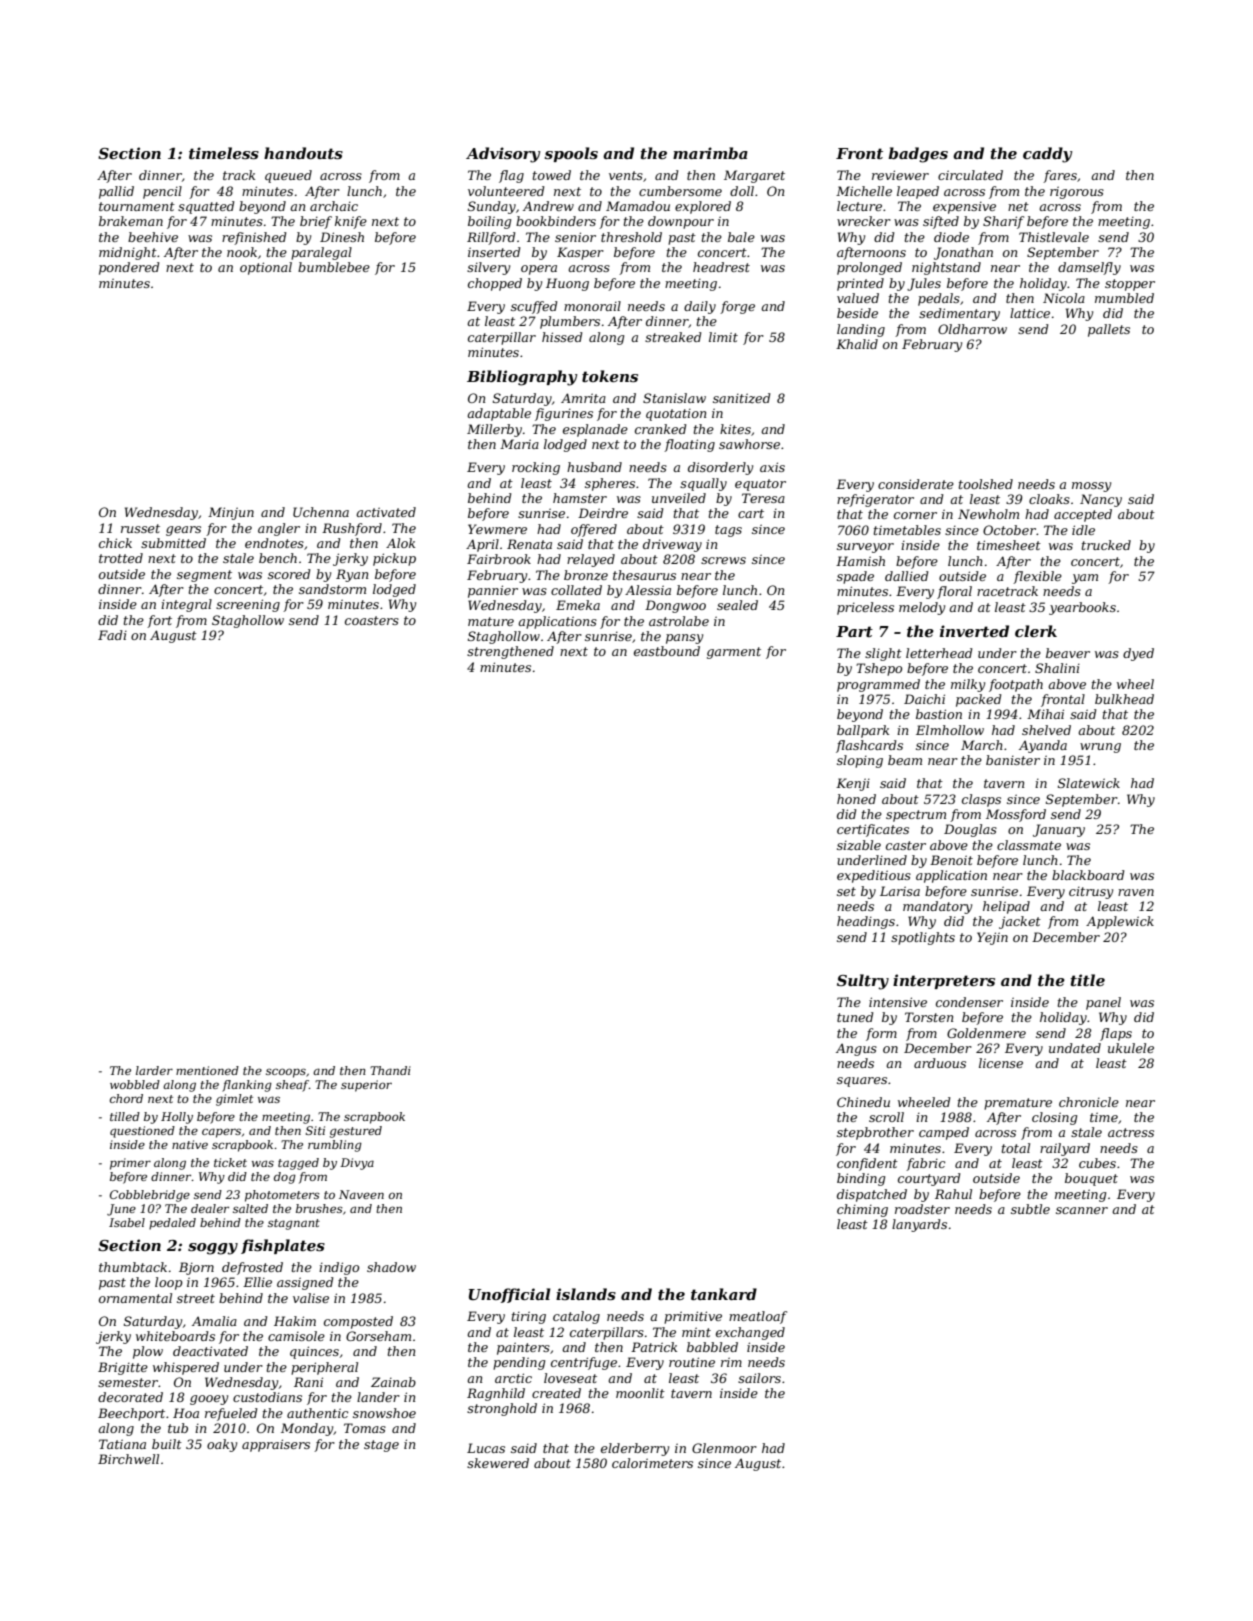 This screenshot has width=1253, height=1621. What do you see at coordinates (186, 1413) in the screenshot?
I see `Hoa` at bounding box center [186, 1413].
